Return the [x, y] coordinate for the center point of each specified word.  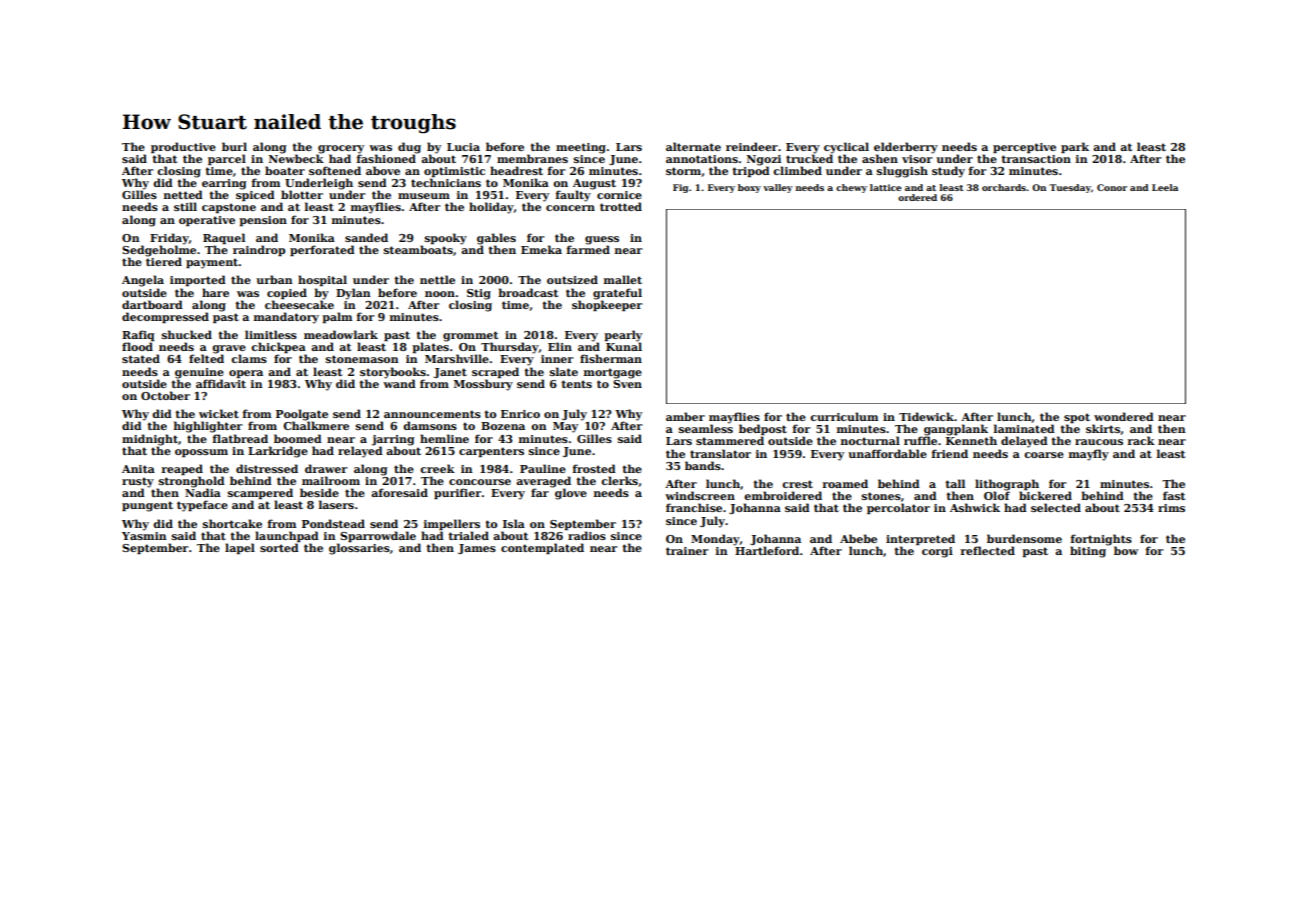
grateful [617, 294]
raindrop [259, 250]
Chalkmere [316, 425]
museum [424, 196]
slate [564, 371]
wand [399, 383]
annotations [702, 159]
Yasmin [144, 536]
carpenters [491, 452]
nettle [437, 279]
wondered [1124, 416]
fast [1174, 495]
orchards [1004, 187]
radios [587, 535]
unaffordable [887, 453]
